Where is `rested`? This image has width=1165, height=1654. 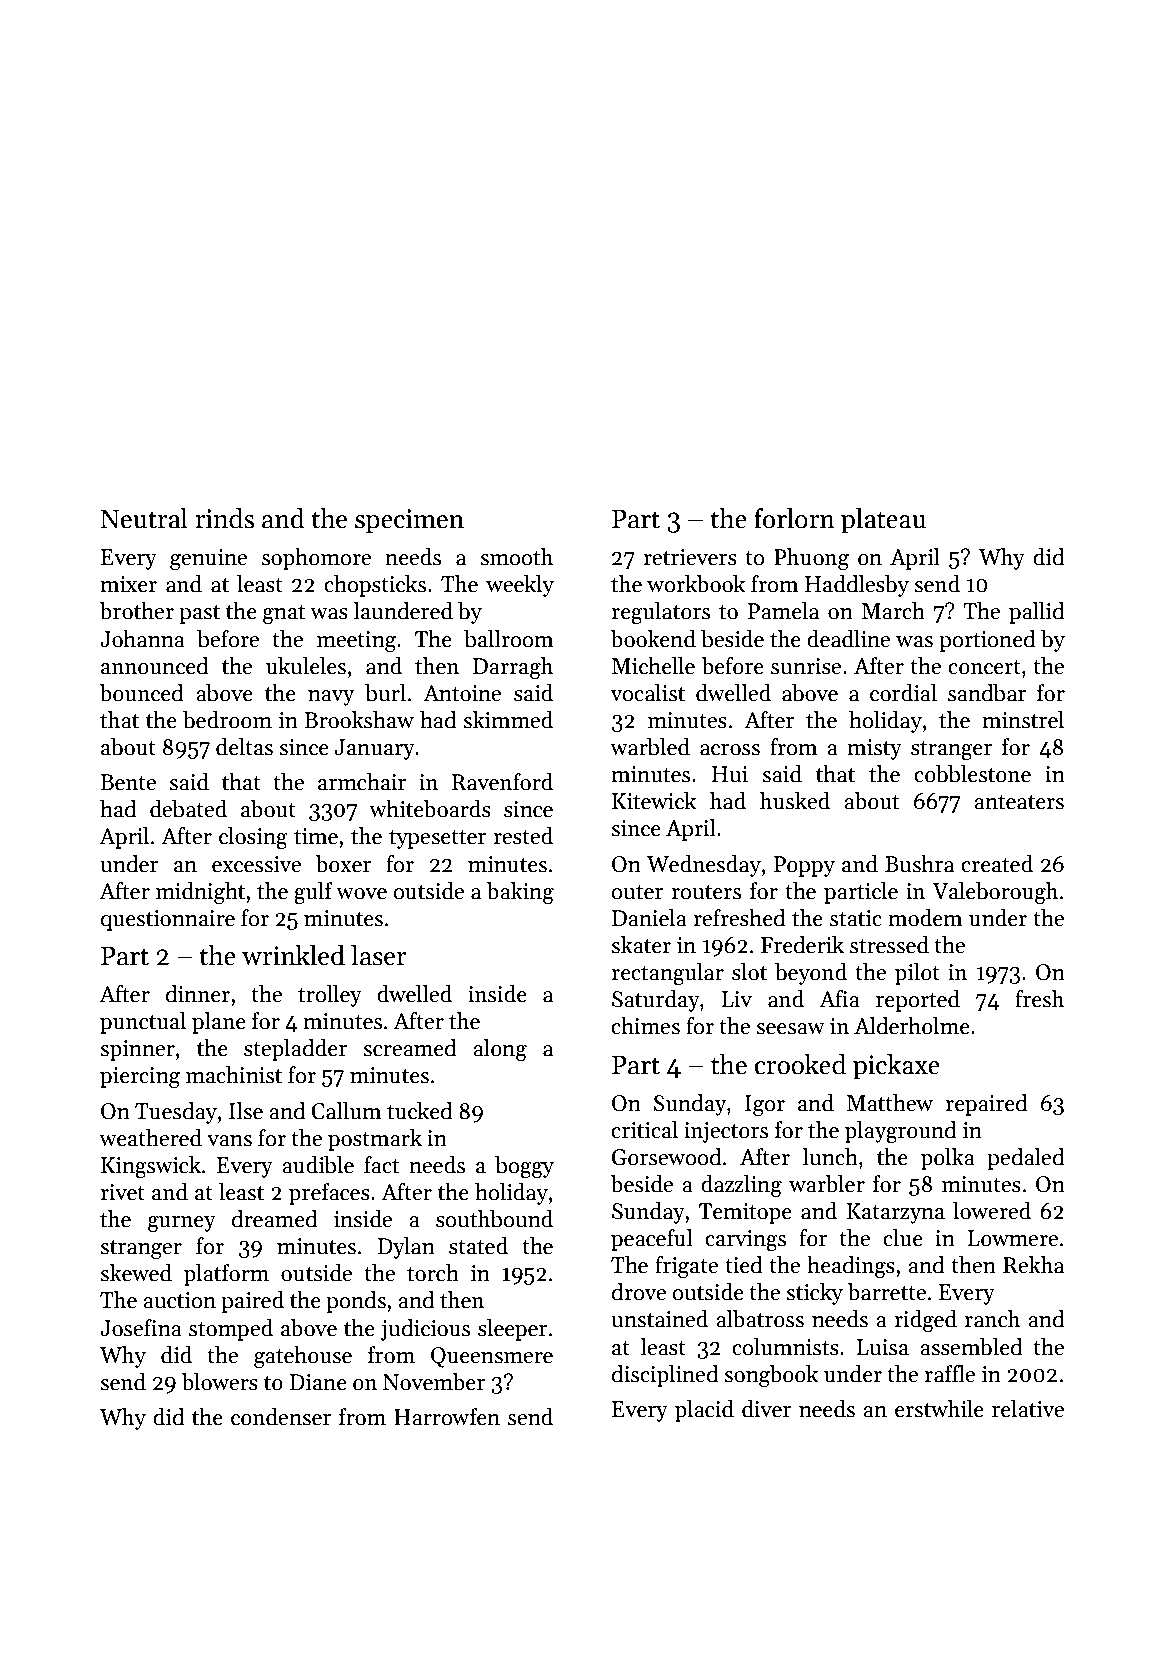
rested is located at coordinates (523, 836).
